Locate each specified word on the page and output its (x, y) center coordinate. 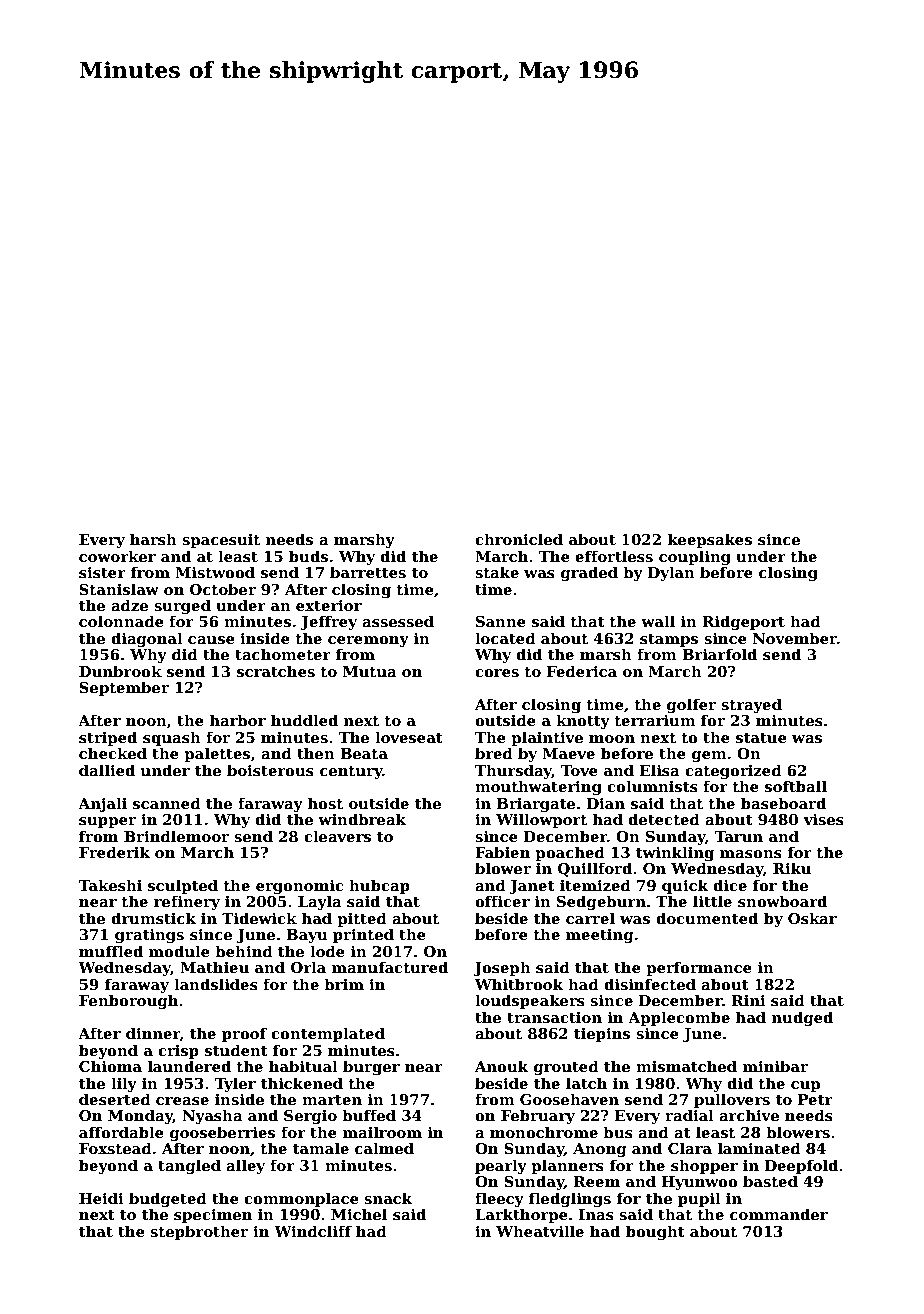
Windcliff (313, 1231)
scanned (167, 803)
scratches (276, 671)
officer (502, 901)
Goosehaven (569, 1099)
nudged (802, 1019)
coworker (117, 556)
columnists (652, 786)
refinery (187, 902)
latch (586, 1083)
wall (658, 621)
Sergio (310, 1117)
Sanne (501, 621)
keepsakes (710, 540)
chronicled (519, 539)
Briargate (536, 805)
